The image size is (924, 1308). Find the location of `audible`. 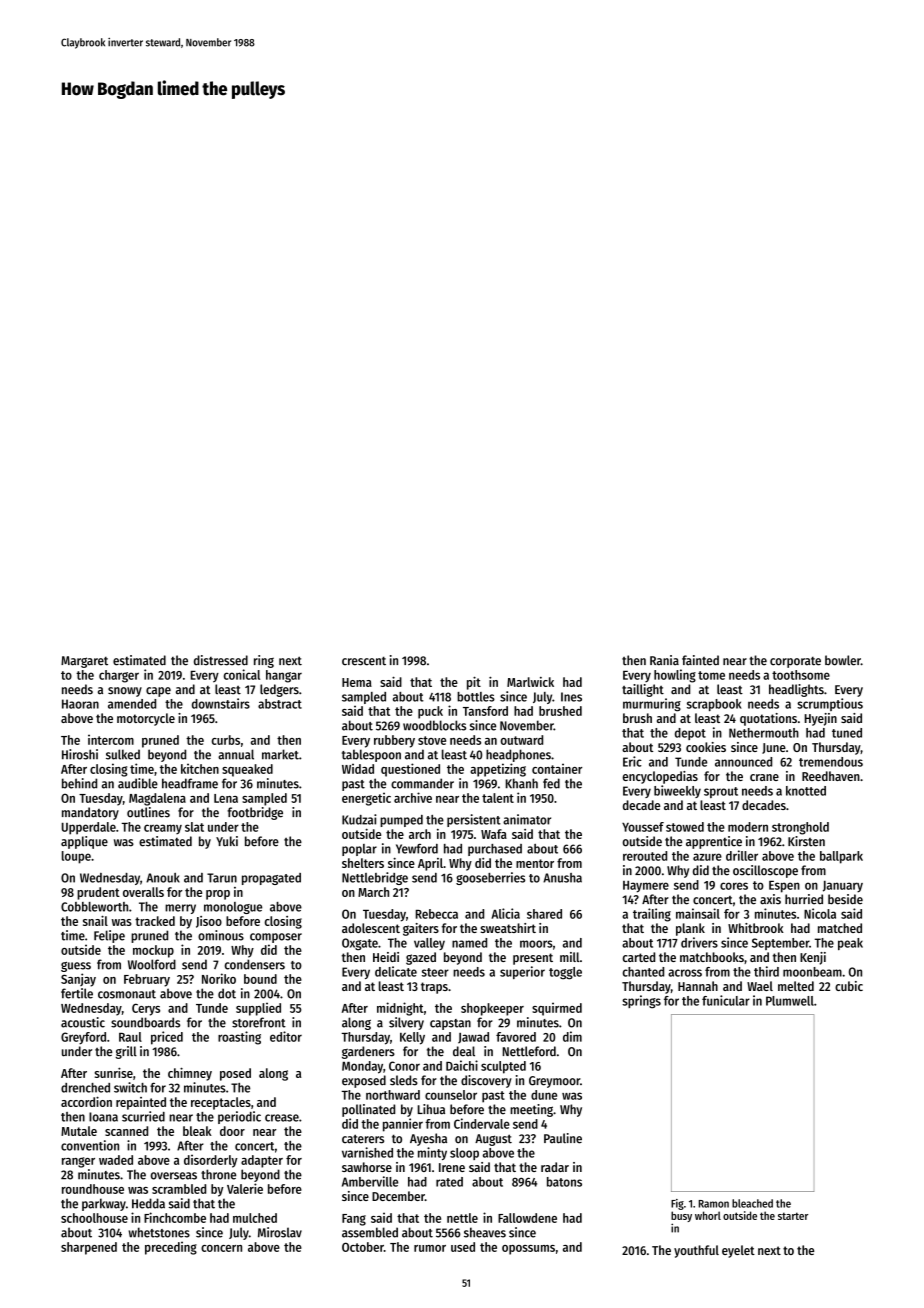

audible is located at coordinates (138, 783).
